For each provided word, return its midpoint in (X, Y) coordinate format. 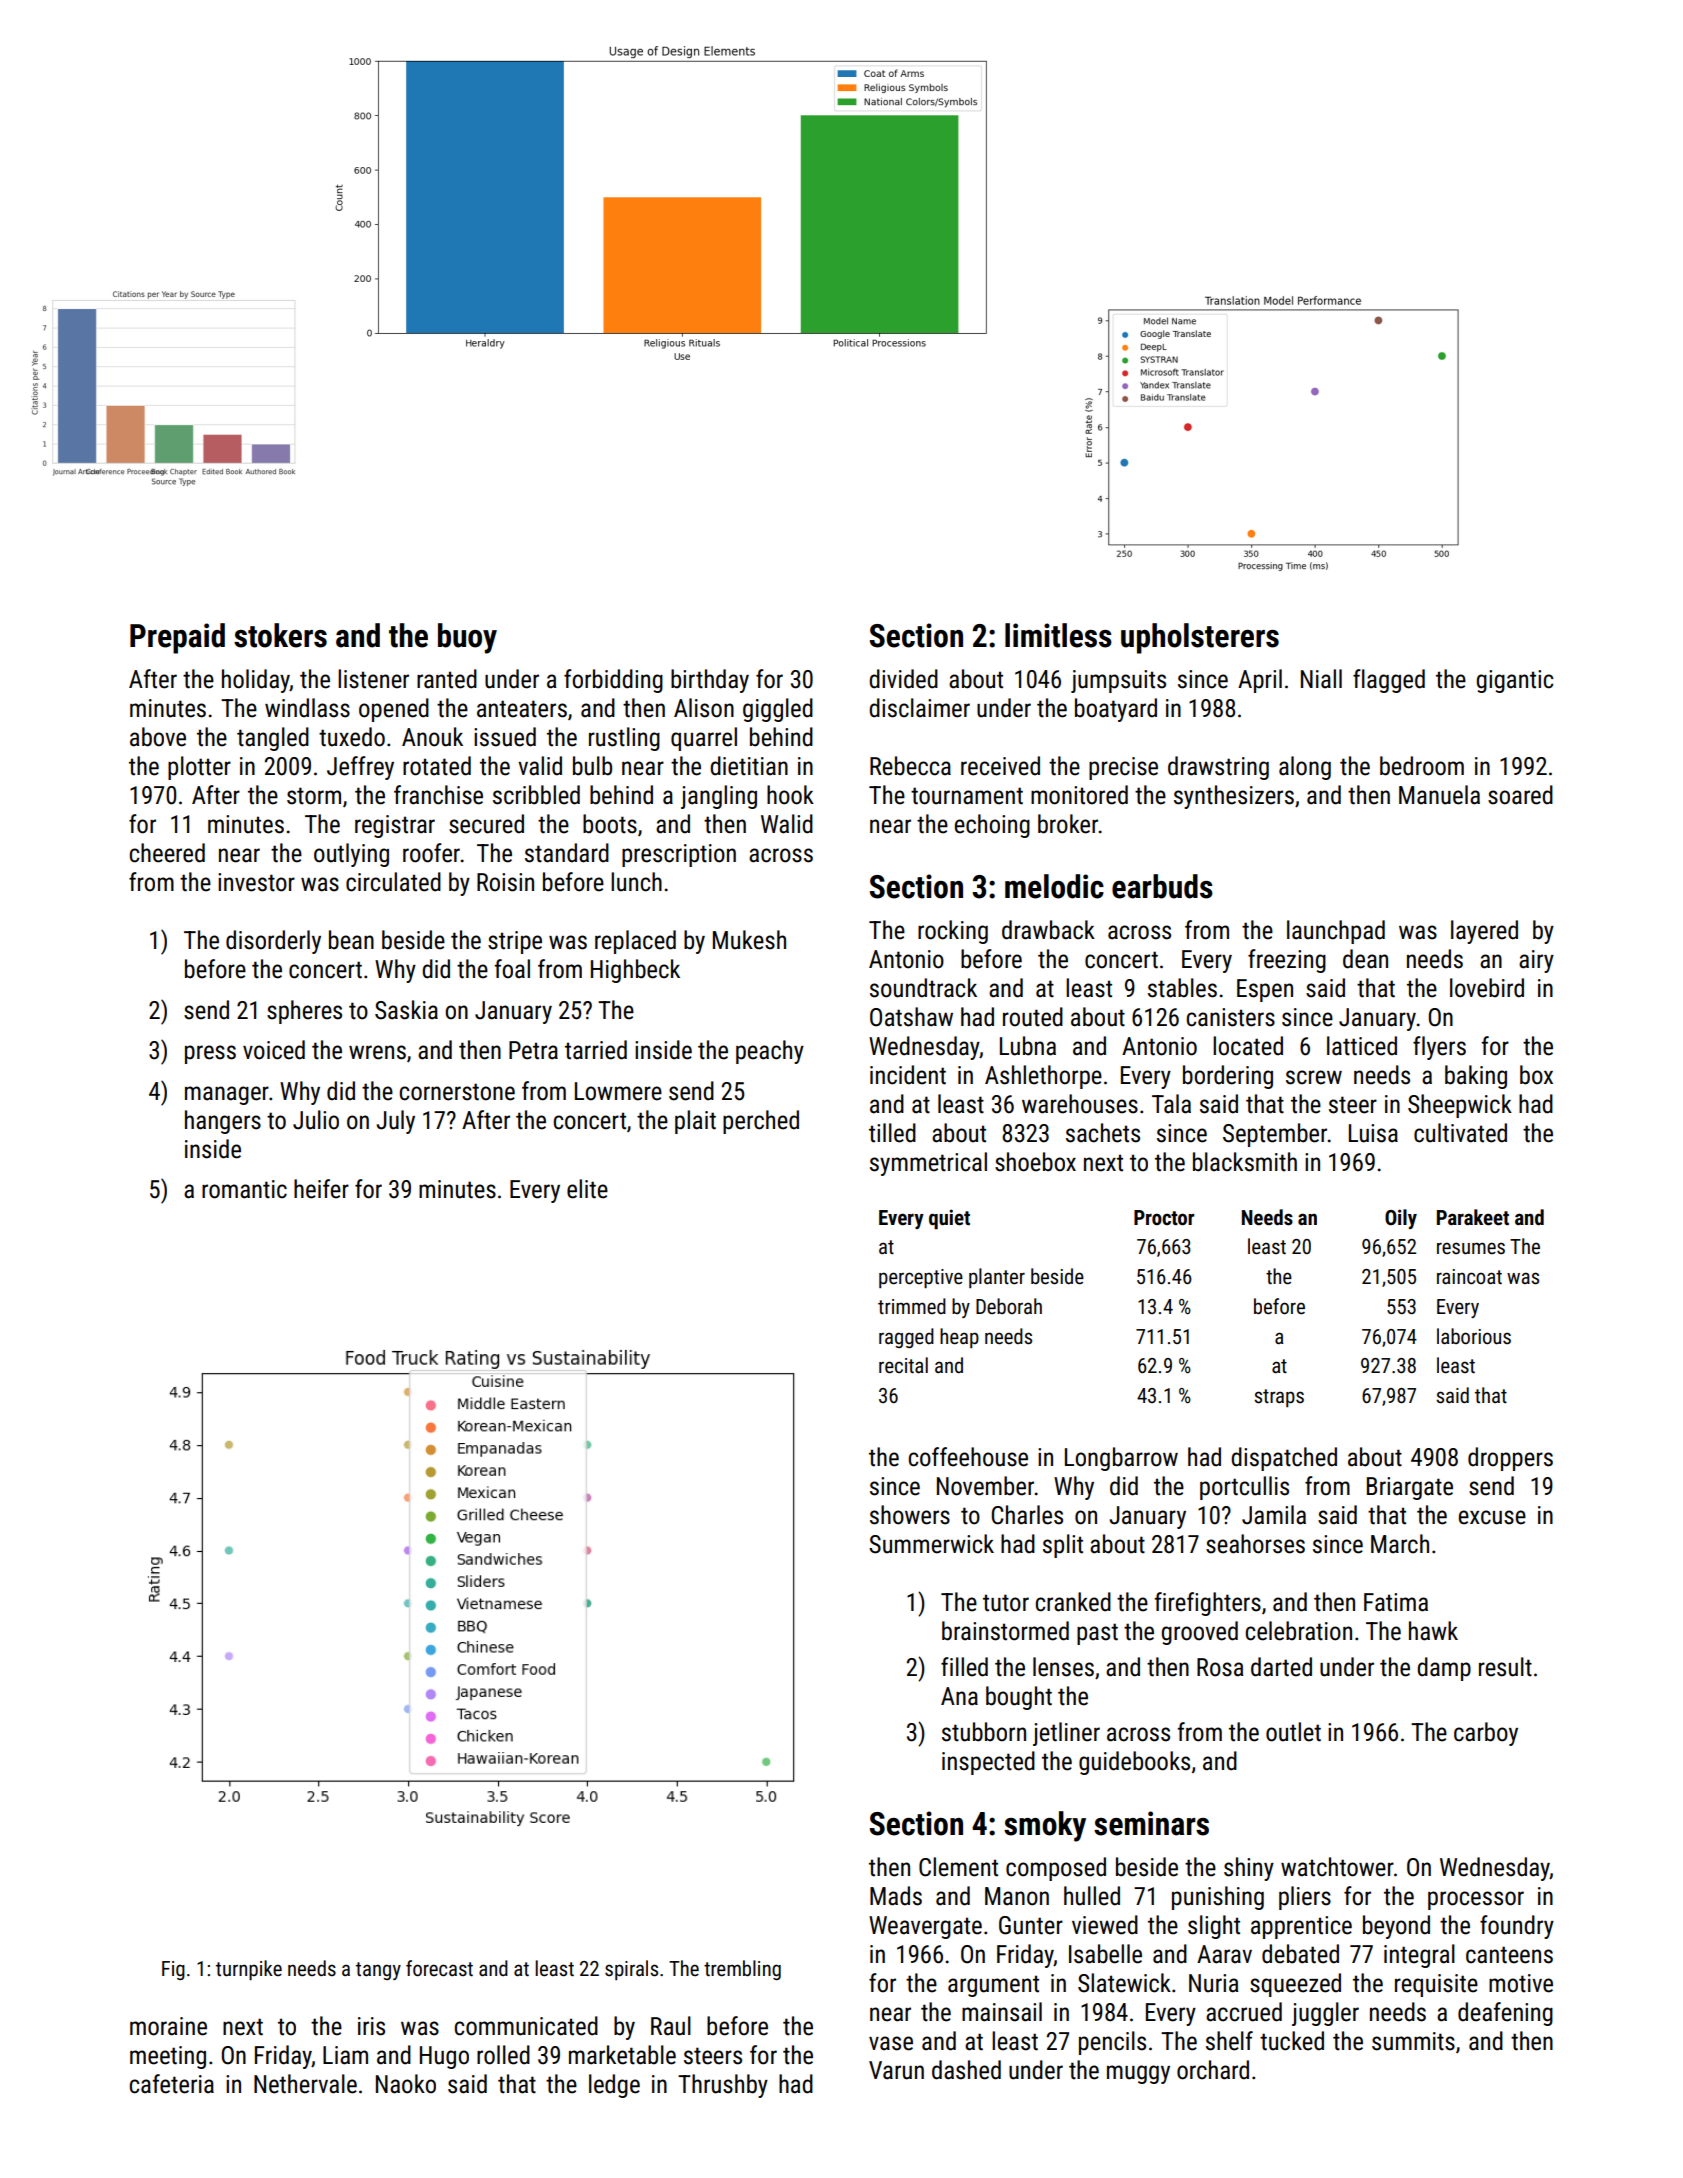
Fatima (1396, 1602)
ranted (447, 679)
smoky (1045, 1826)
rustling (624, 739)
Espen (1265, 990)
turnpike (249, 1970)
